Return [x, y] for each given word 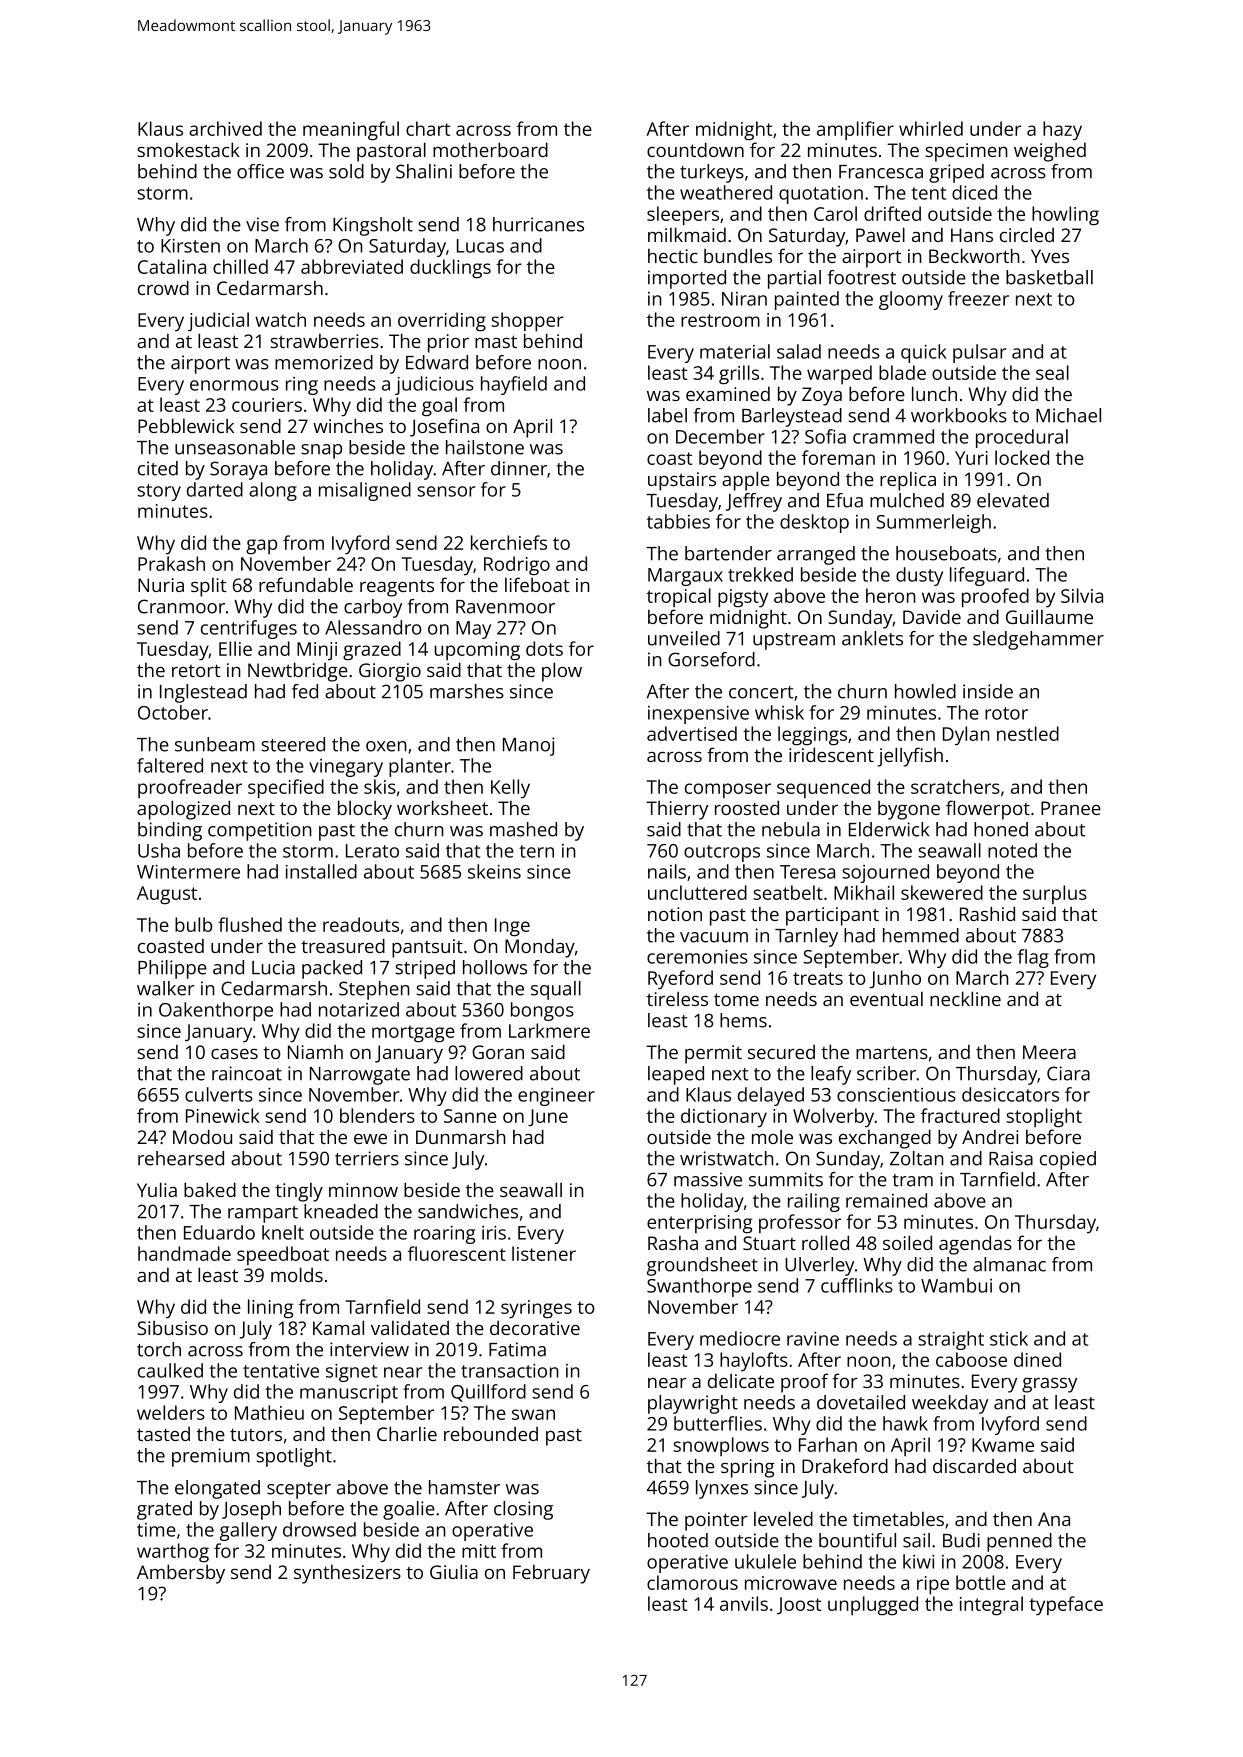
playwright [693, 1404]
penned [1019, 1542]
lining [270, 1308]
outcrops [722, 853]
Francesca [881, 172]
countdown [695, 149]
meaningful [351, 131]
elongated [217, 1489]
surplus [1055, 894]
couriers [267, 405]
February [551, 1574]
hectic [672, 256]
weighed [1050, 152]
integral [991, 1606]
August [167, 895]
